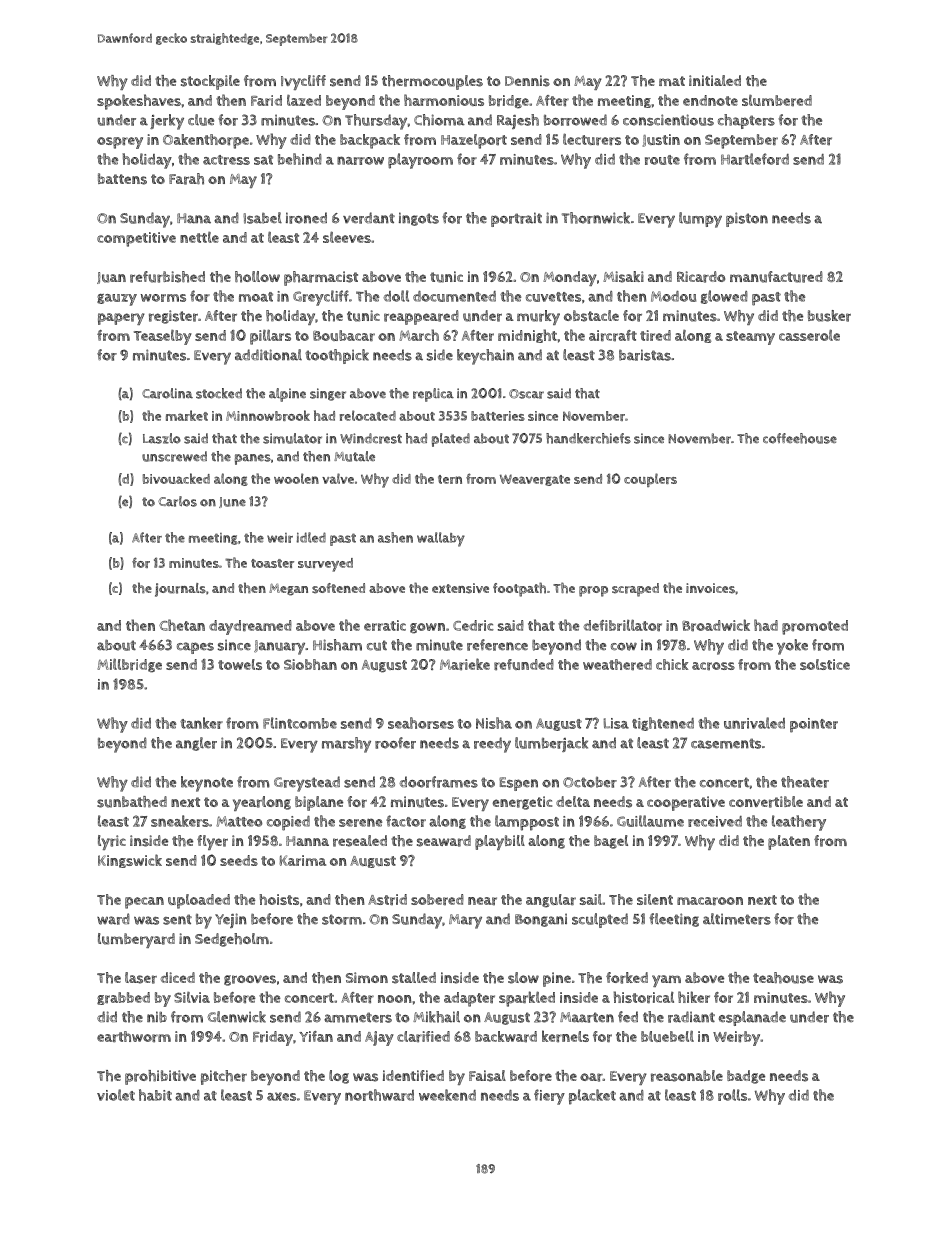  Describe the element at coordinates (281, 1096) in the screenshot. I see `axes` at that location.
